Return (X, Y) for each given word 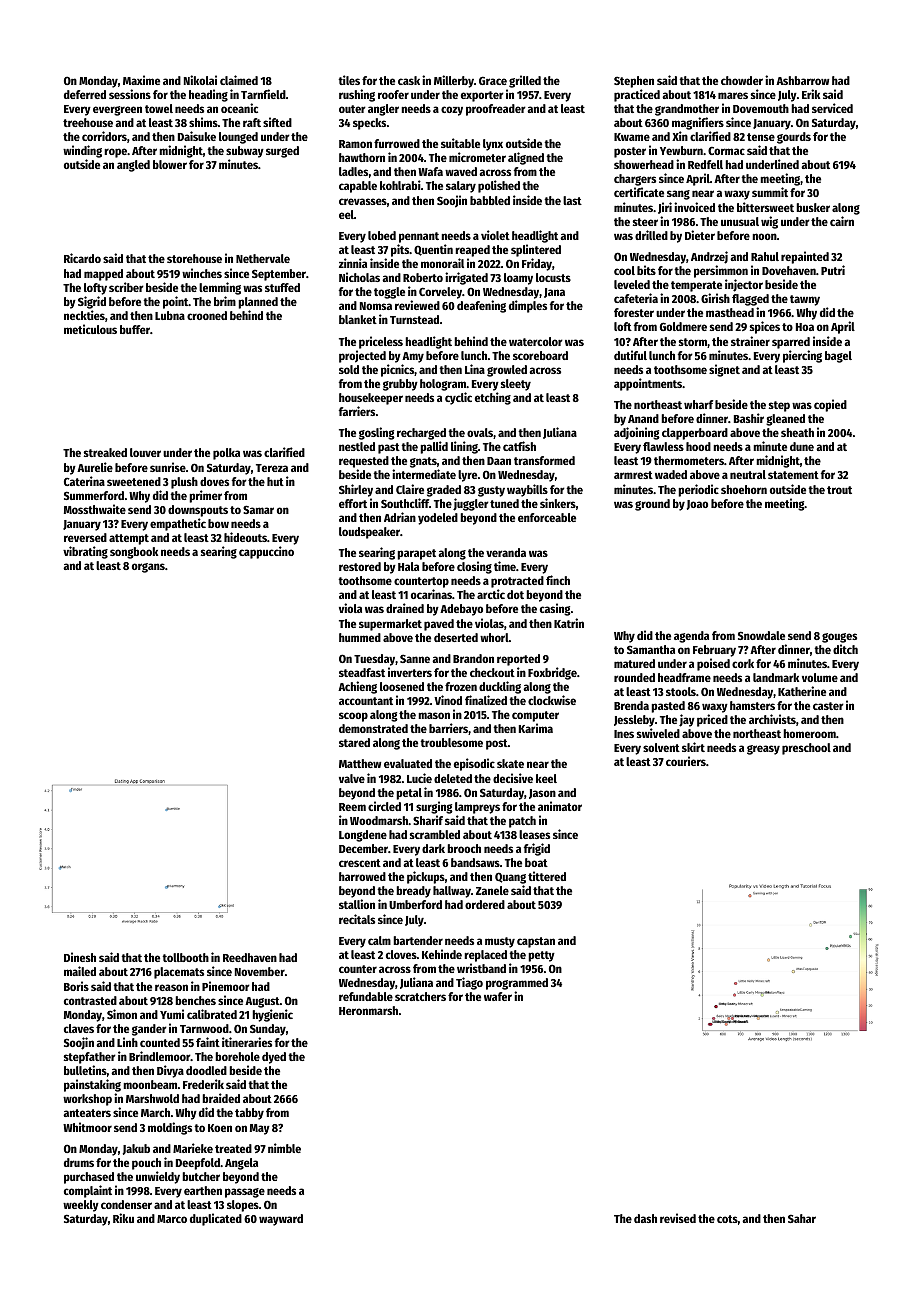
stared (354, 742)
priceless (381, 342)
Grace (493, 80)
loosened (402, 686)
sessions (130, 94)
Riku (123, 1218)
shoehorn (744, 489)
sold (349, 369)
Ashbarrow (802, 80)
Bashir (749, 418)
